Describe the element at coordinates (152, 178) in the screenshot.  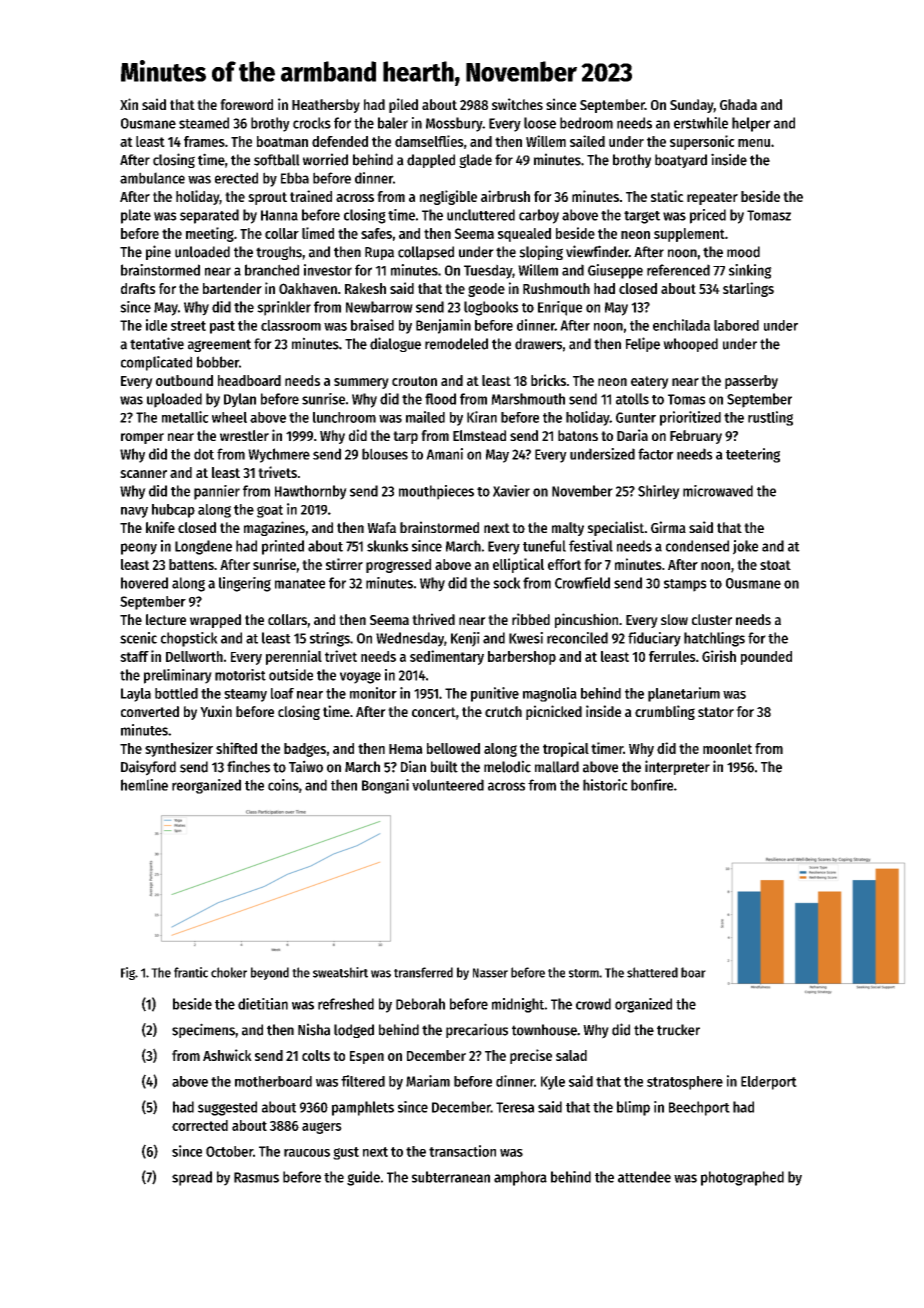
I see `ambulance` at that location.
